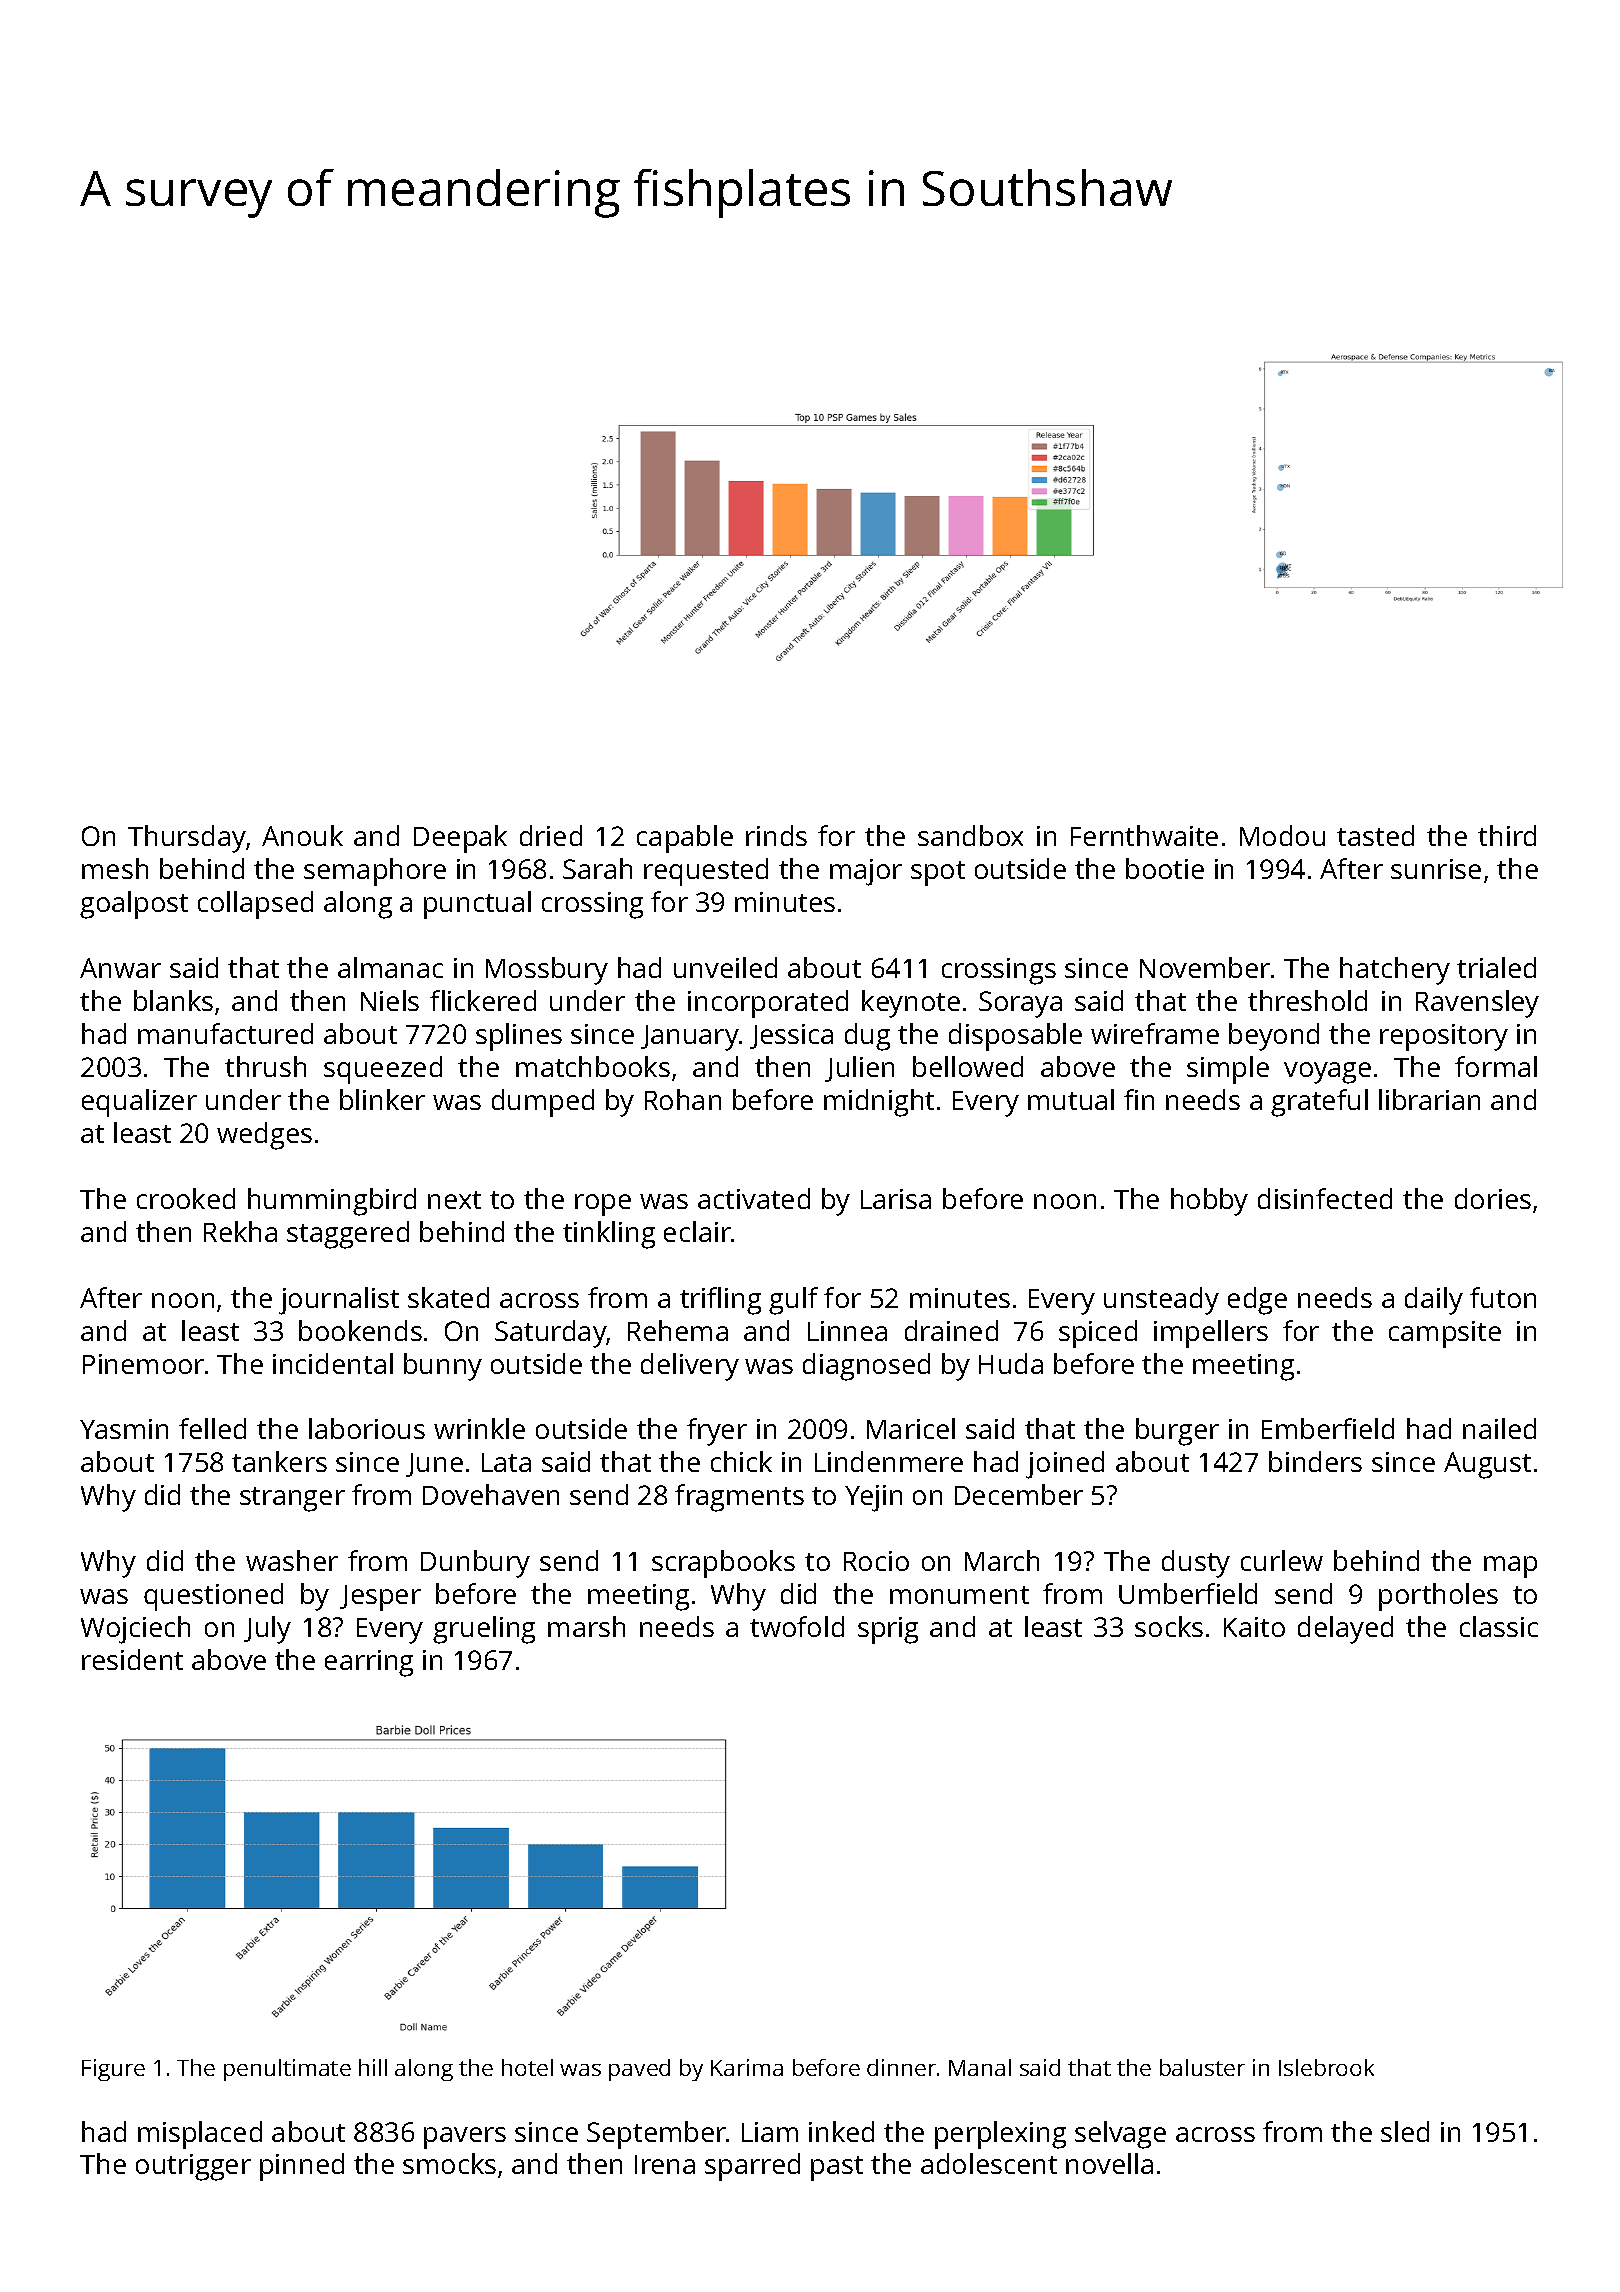  What do you see at coordinates (1307, 1000) in the image?
I see `threshold` at bounding box center [1307, 1000].
